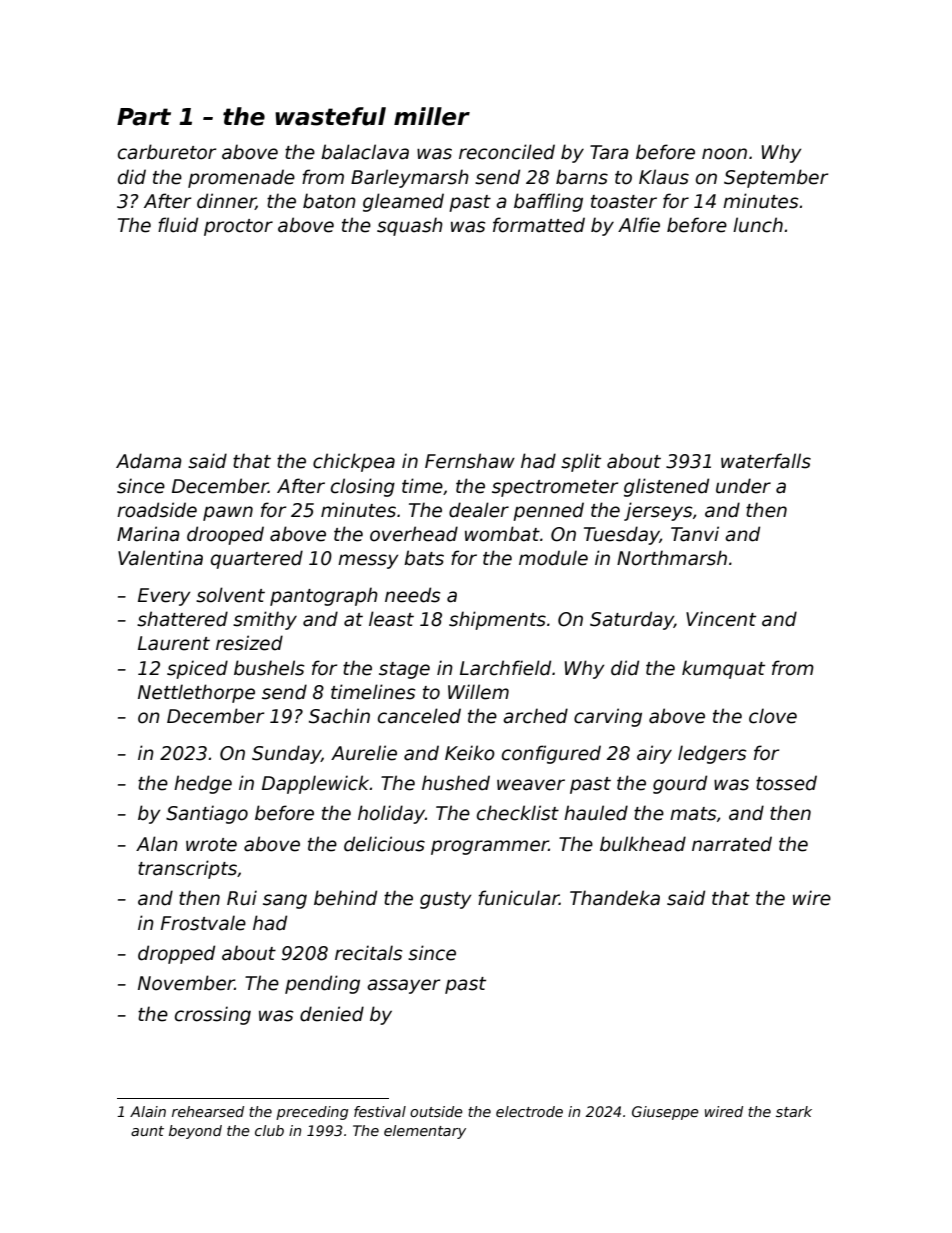  What do you see at coordinates (548, 511) in the screenshot?
I see `penned` at bounding box center [548, 511].
